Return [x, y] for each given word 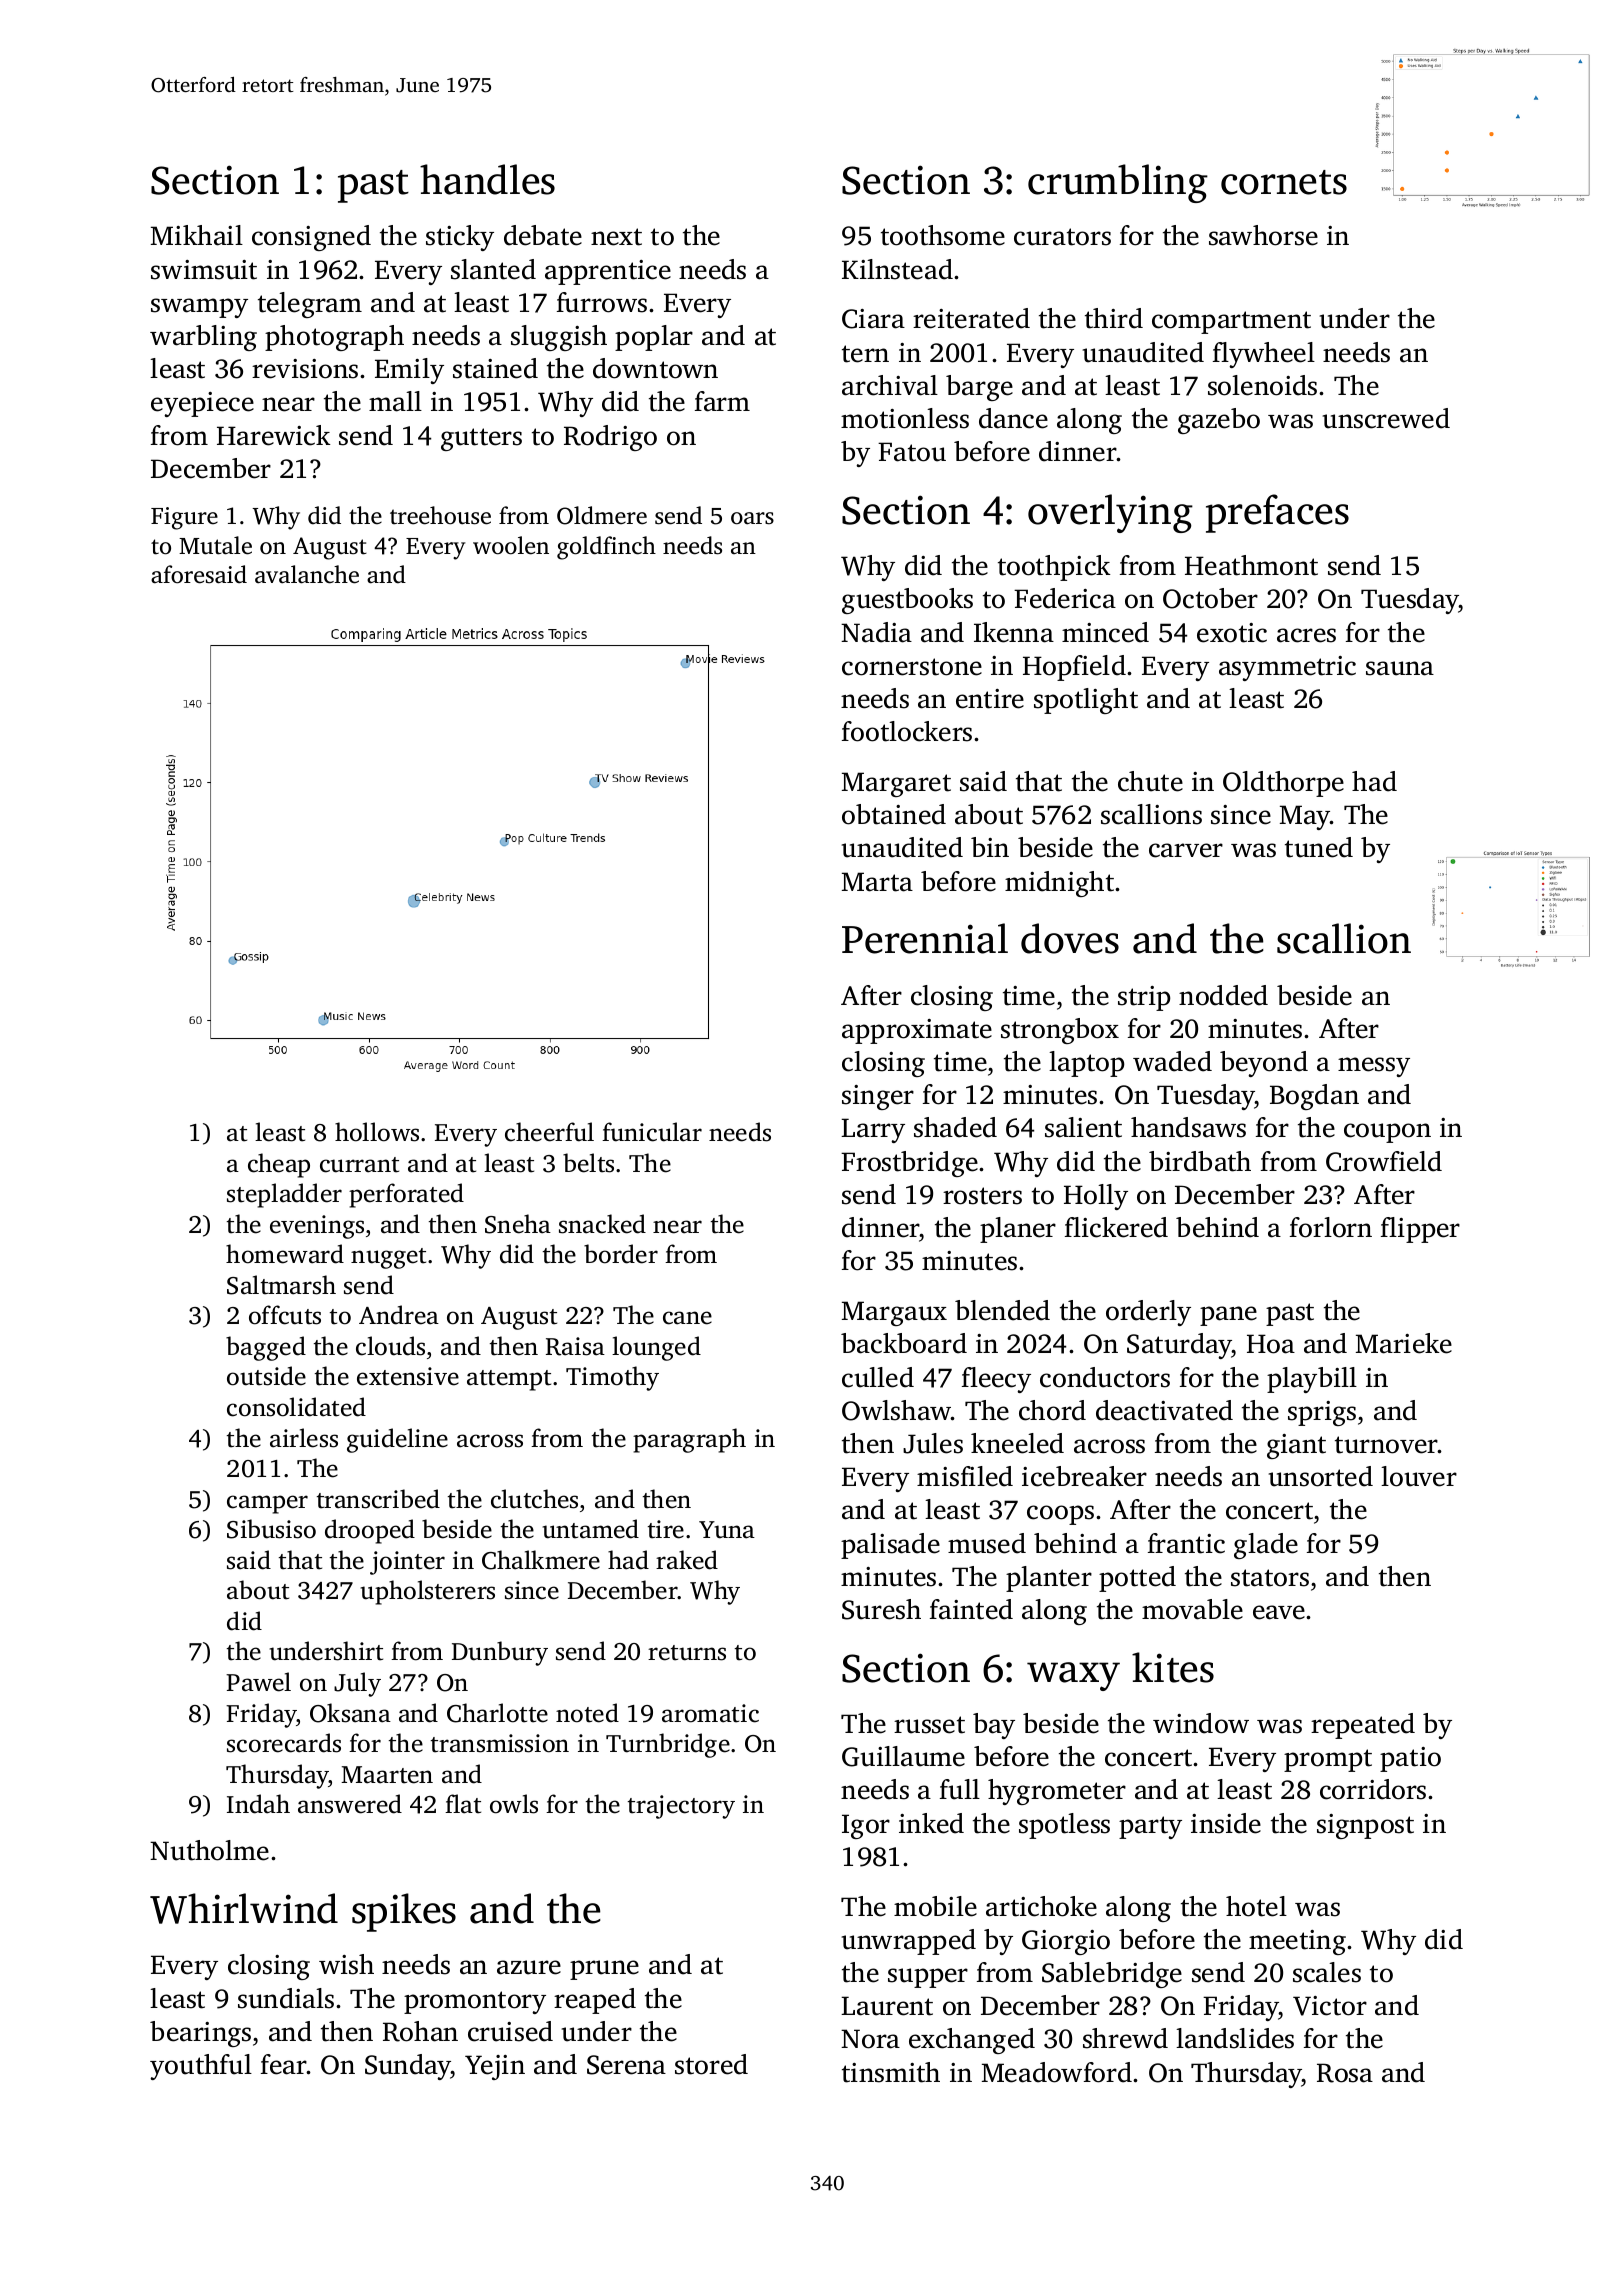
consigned [311, 238]
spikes [404, 1912]
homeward [285, 1254]
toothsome [943, 235]
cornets [1284, 182]
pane [1228, 1316]
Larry [873, 1130]
